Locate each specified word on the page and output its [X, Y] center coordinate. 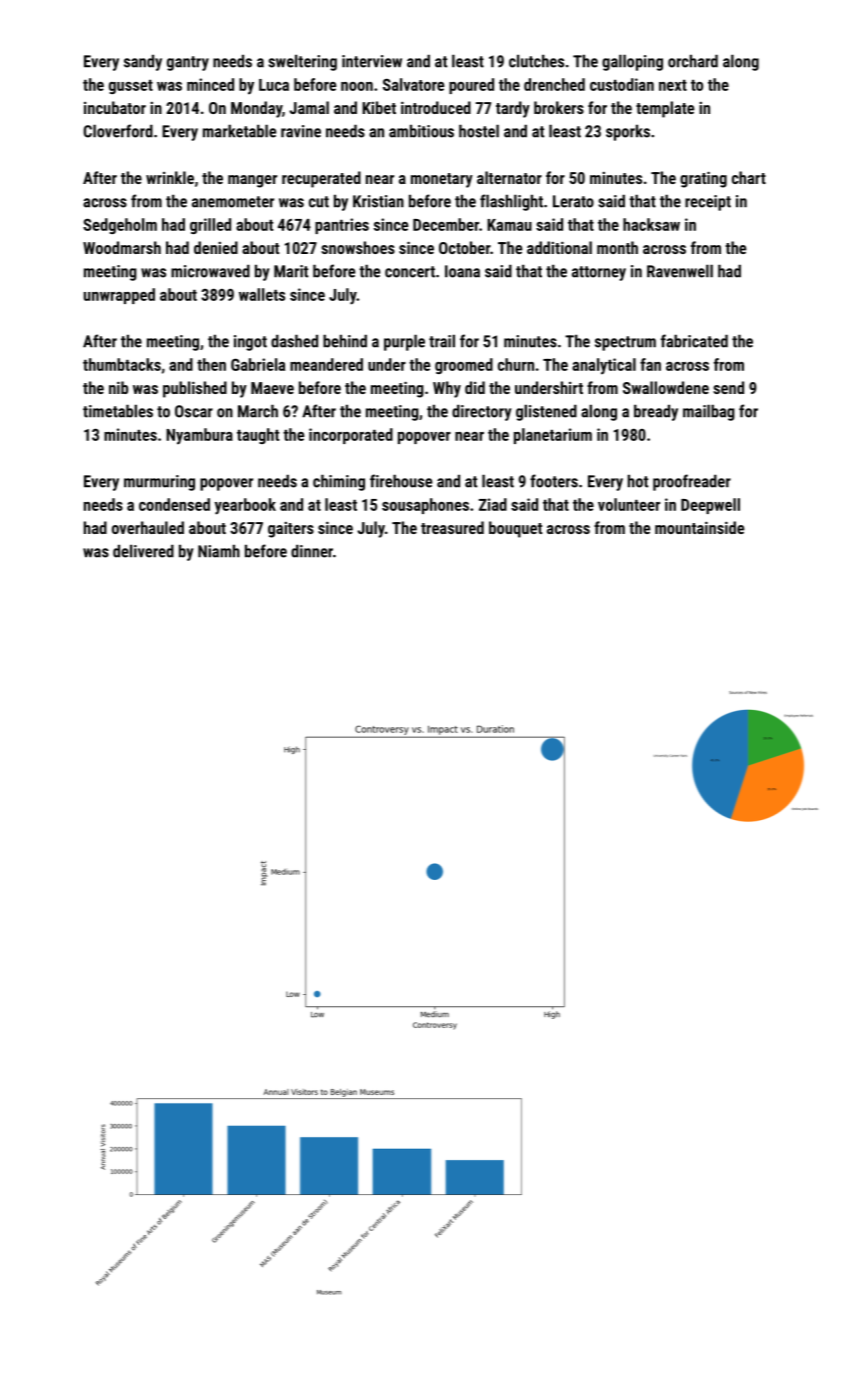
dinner [312, 551]
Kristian [378, 201]
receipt [708, 203]
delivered [143, 551]
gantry [188, 63]
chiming [339, 482]
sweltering [302, 62]
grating [703, 179]
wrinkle [170, 177]
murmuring [159, 483]
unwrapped [119, 296]
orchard [693, 61]
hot [638, 481]
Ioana [462, 271]
